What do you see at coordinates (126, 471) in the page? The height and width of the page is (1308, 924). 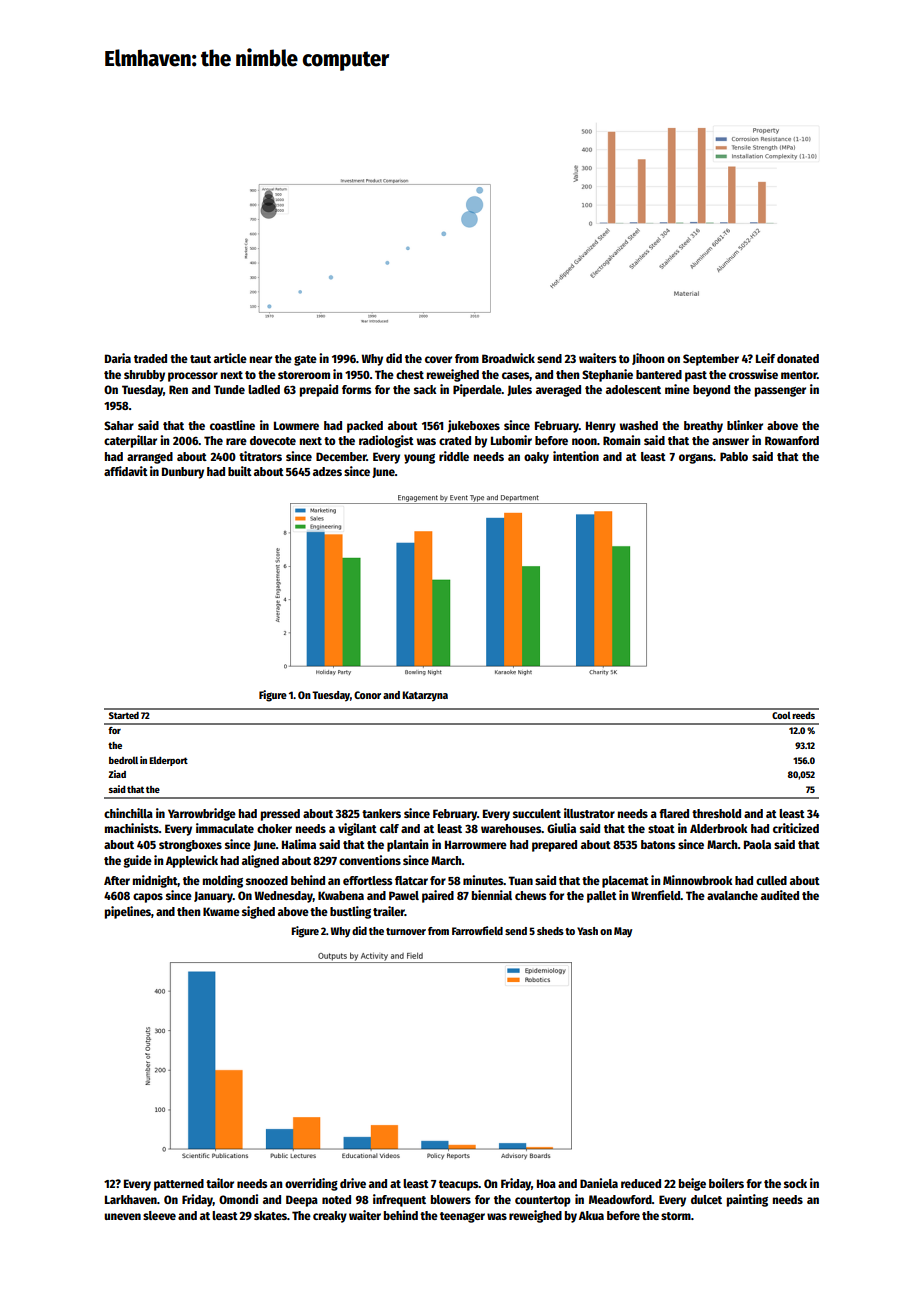 I see `affidavit` at bounding box center [126, 471].
